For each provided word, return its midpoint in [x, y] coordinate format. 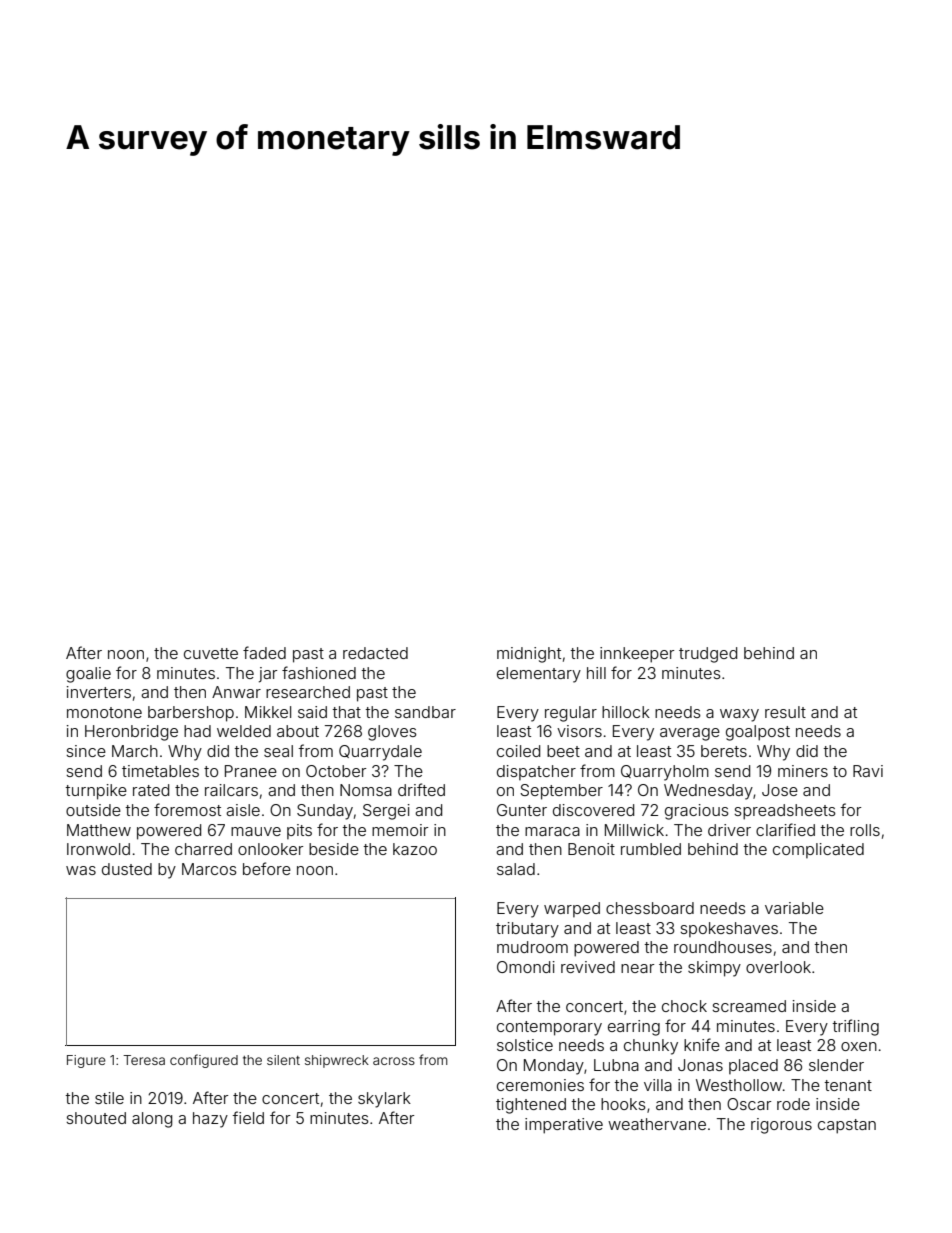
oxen [859, 1046]
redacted [375, 653]
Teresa [144, 1060]
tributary [527, 930]
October [336, 771]
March [135, 751]
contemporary [549, 1028]
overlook [778, 967]
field [248, 1117]
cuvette [211, 653]
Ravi [868, 771]
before [267, 868]
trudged [708, 655]
